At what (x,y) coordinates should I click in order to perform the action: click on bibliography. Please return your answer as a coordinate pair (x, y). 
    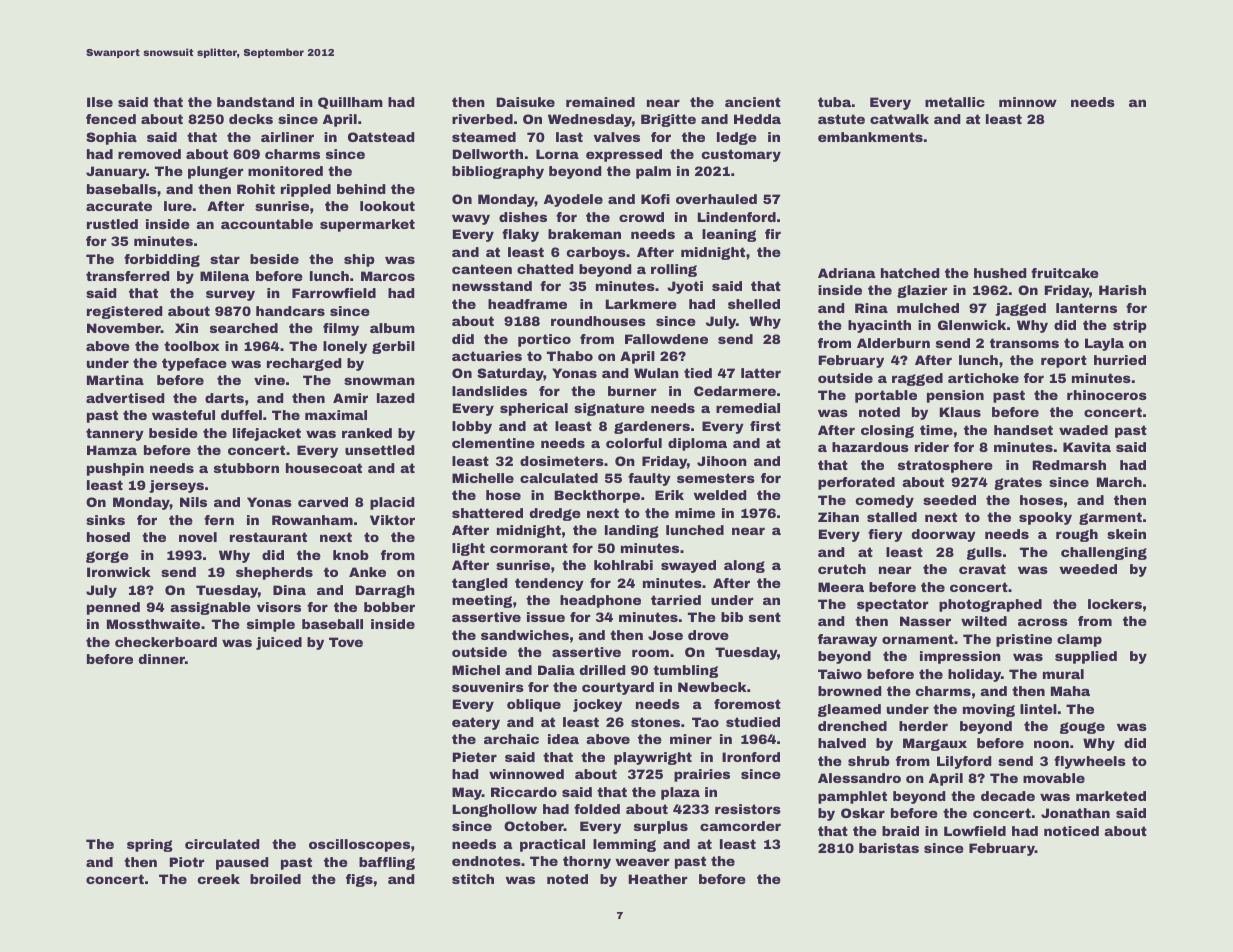
    Looking at the image, I should click on (498, 172).
